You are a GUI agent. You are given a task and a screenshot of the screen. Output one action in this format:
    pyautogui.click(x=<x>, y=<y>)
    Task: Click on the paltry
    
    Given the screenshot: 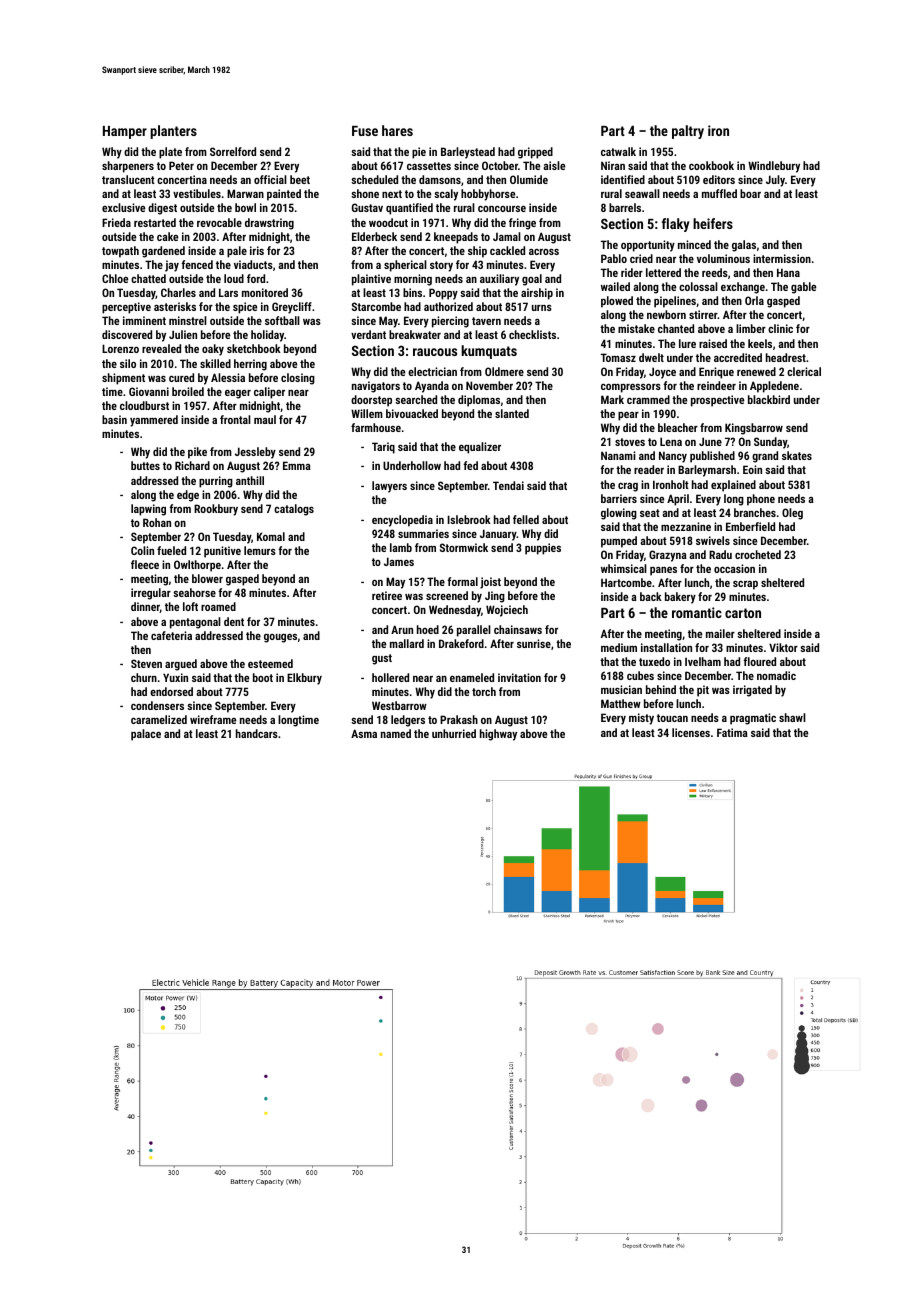 What is the action you would take?
    pyautogui.click(x=688, y=132)
